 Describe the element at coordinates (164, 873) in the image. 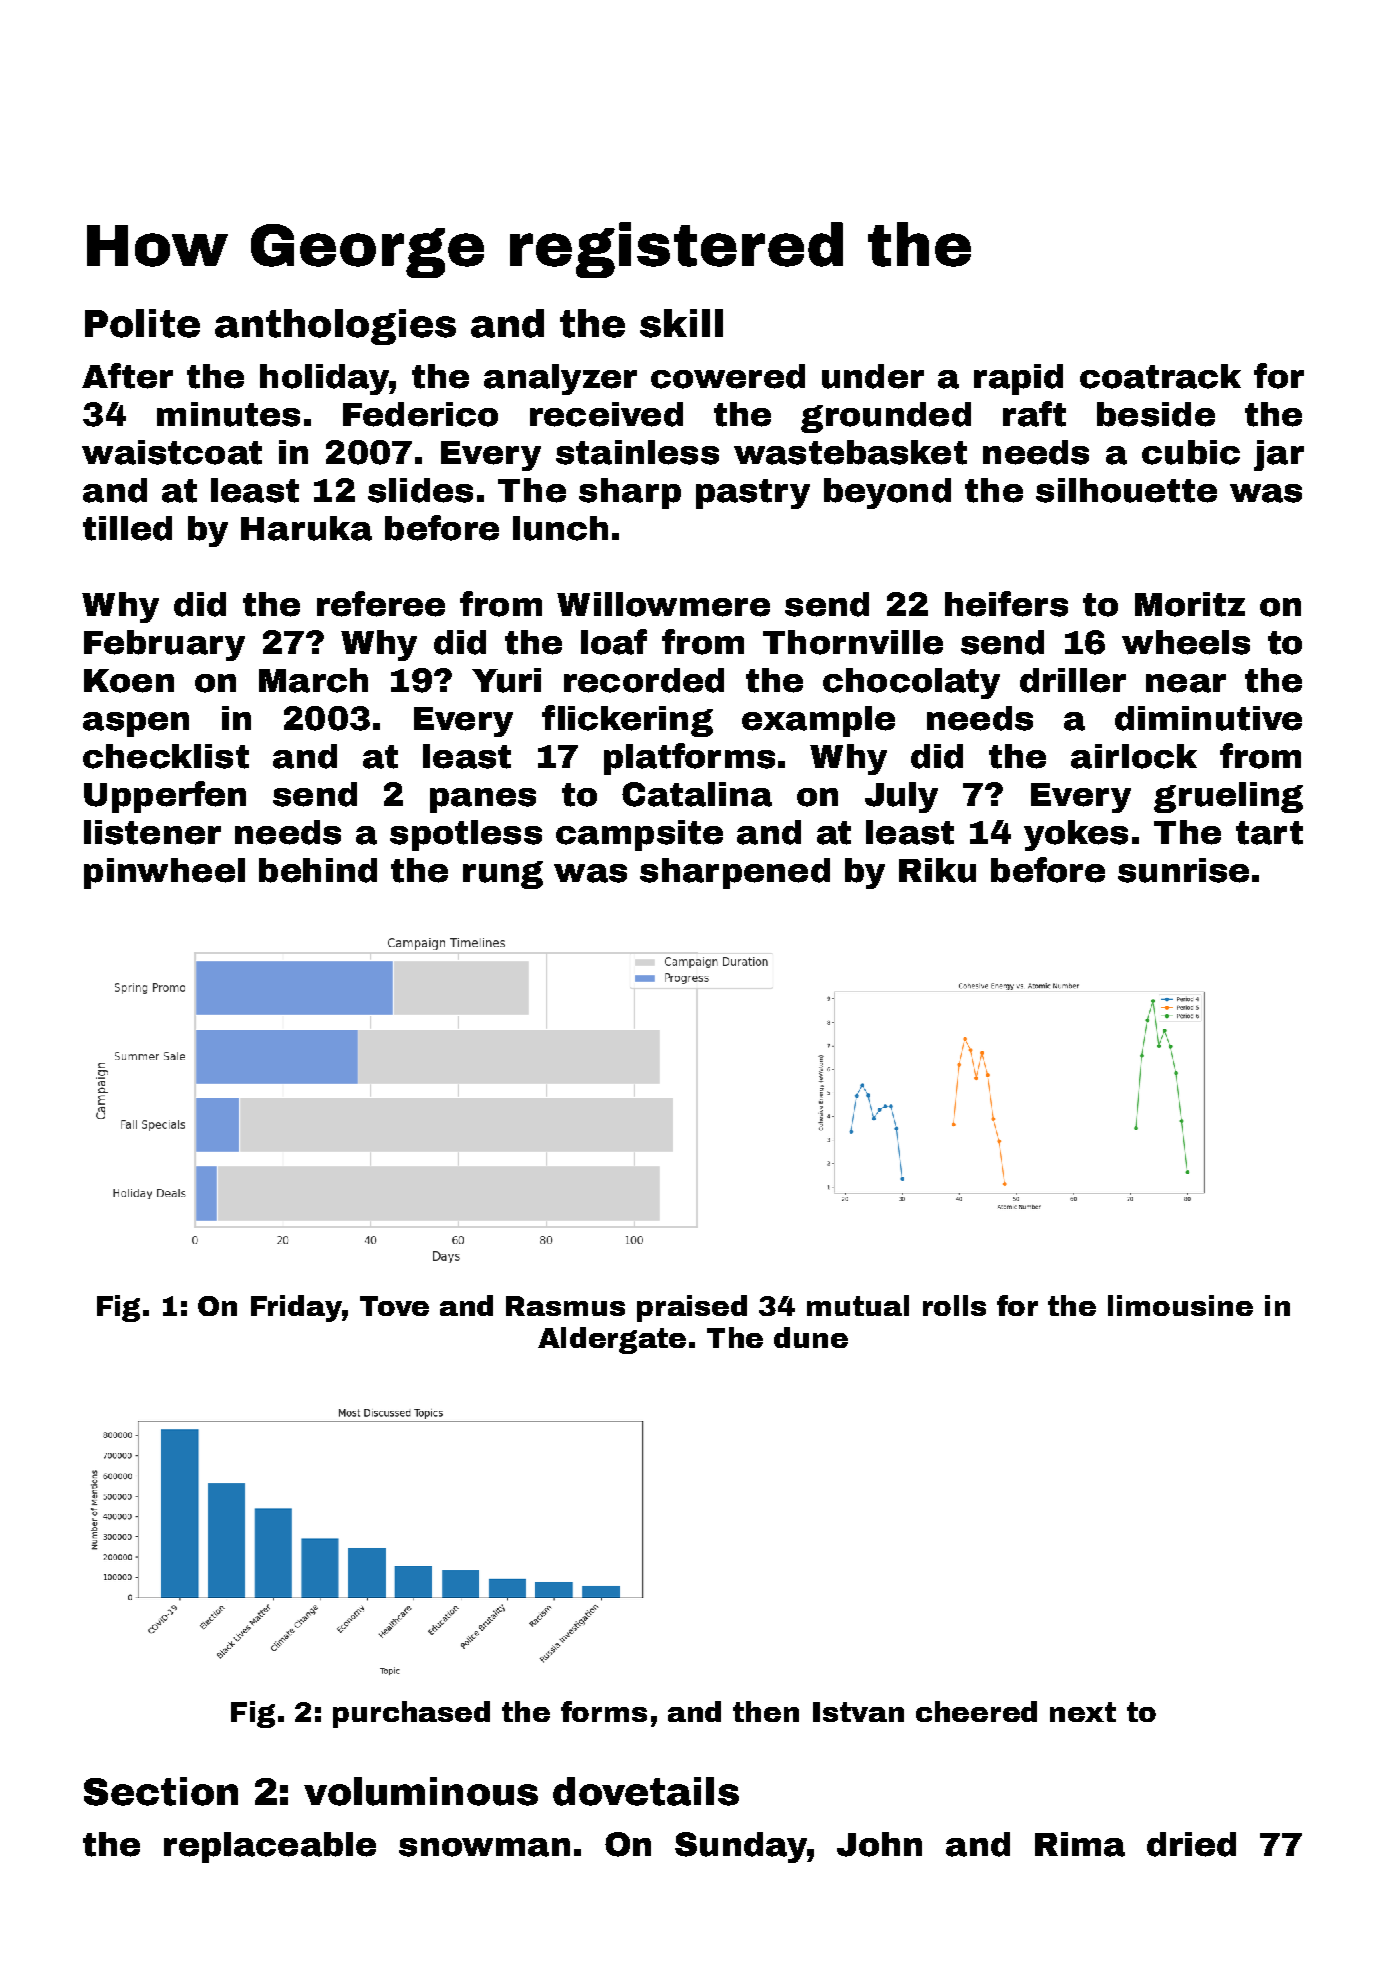

I see `pinwheel` at that location.
